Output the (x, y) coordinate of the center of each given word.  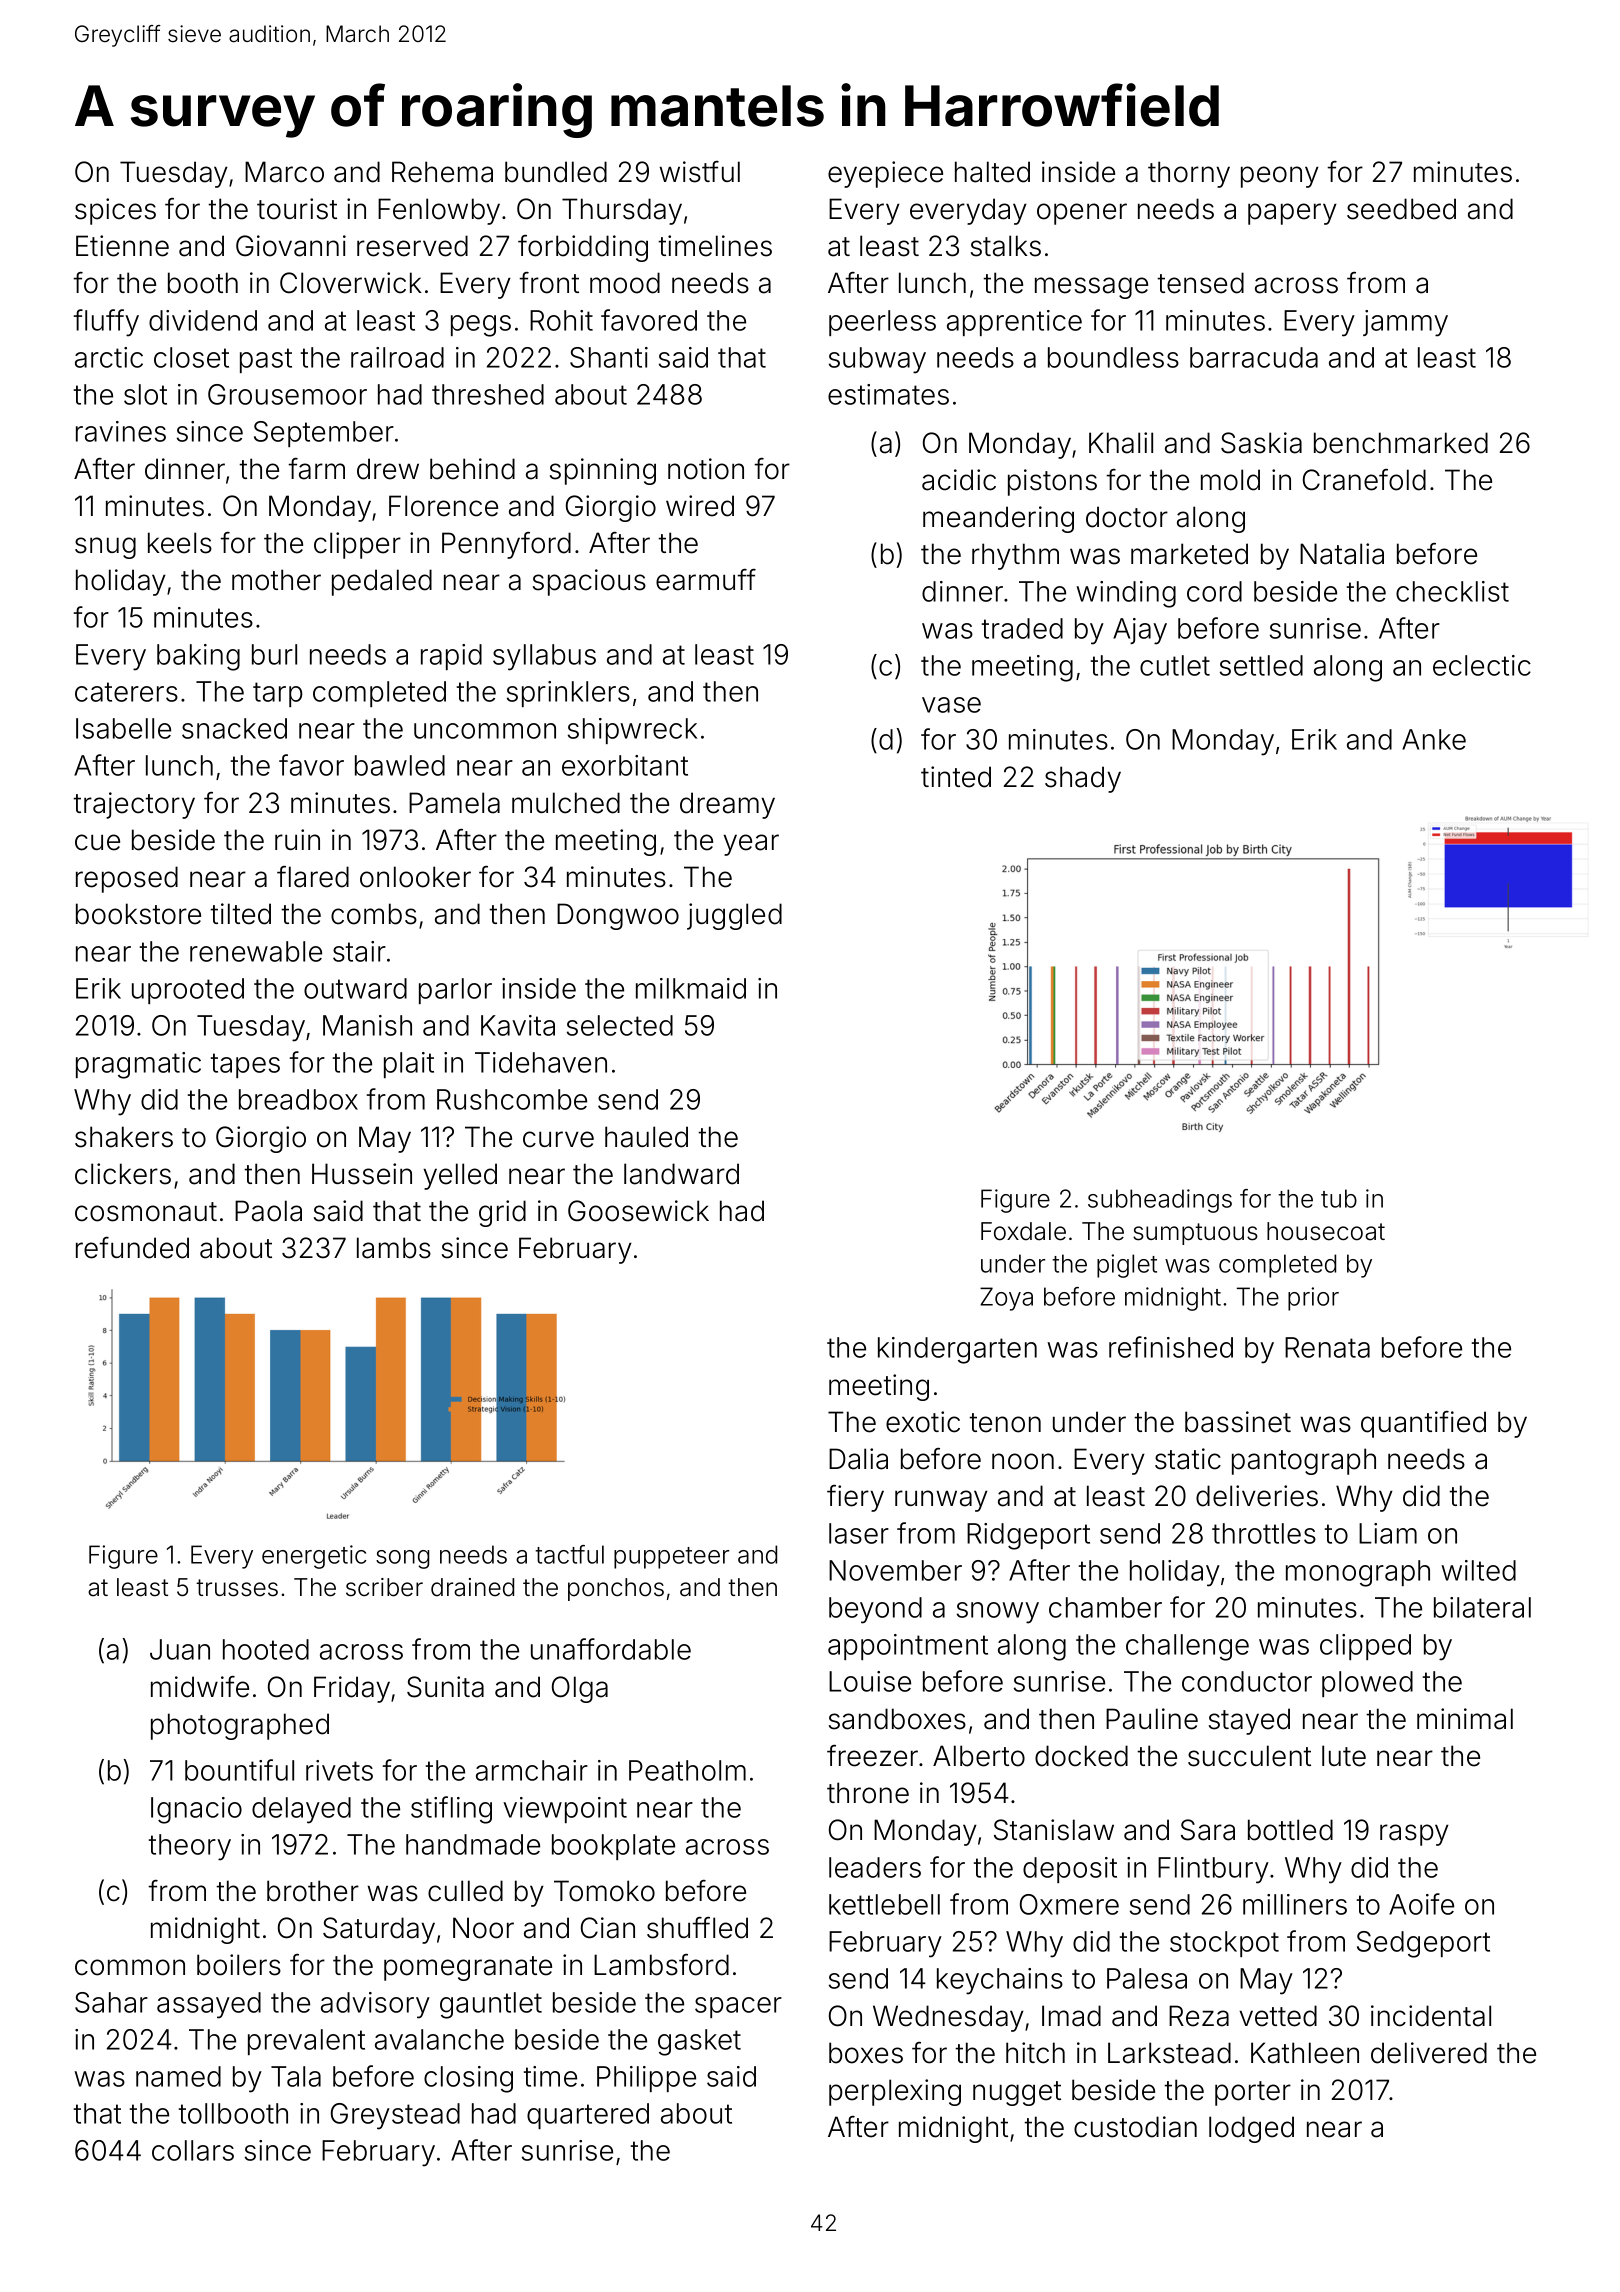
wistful (699, 172)
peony (1280, 177)
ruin (297, 839)
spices (115, 211)
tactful (569, 1554)
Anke (1434, 739)
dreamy (727, 805)
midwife (200, 1687)
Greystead (395, 2116)
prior (1313, 1299)
